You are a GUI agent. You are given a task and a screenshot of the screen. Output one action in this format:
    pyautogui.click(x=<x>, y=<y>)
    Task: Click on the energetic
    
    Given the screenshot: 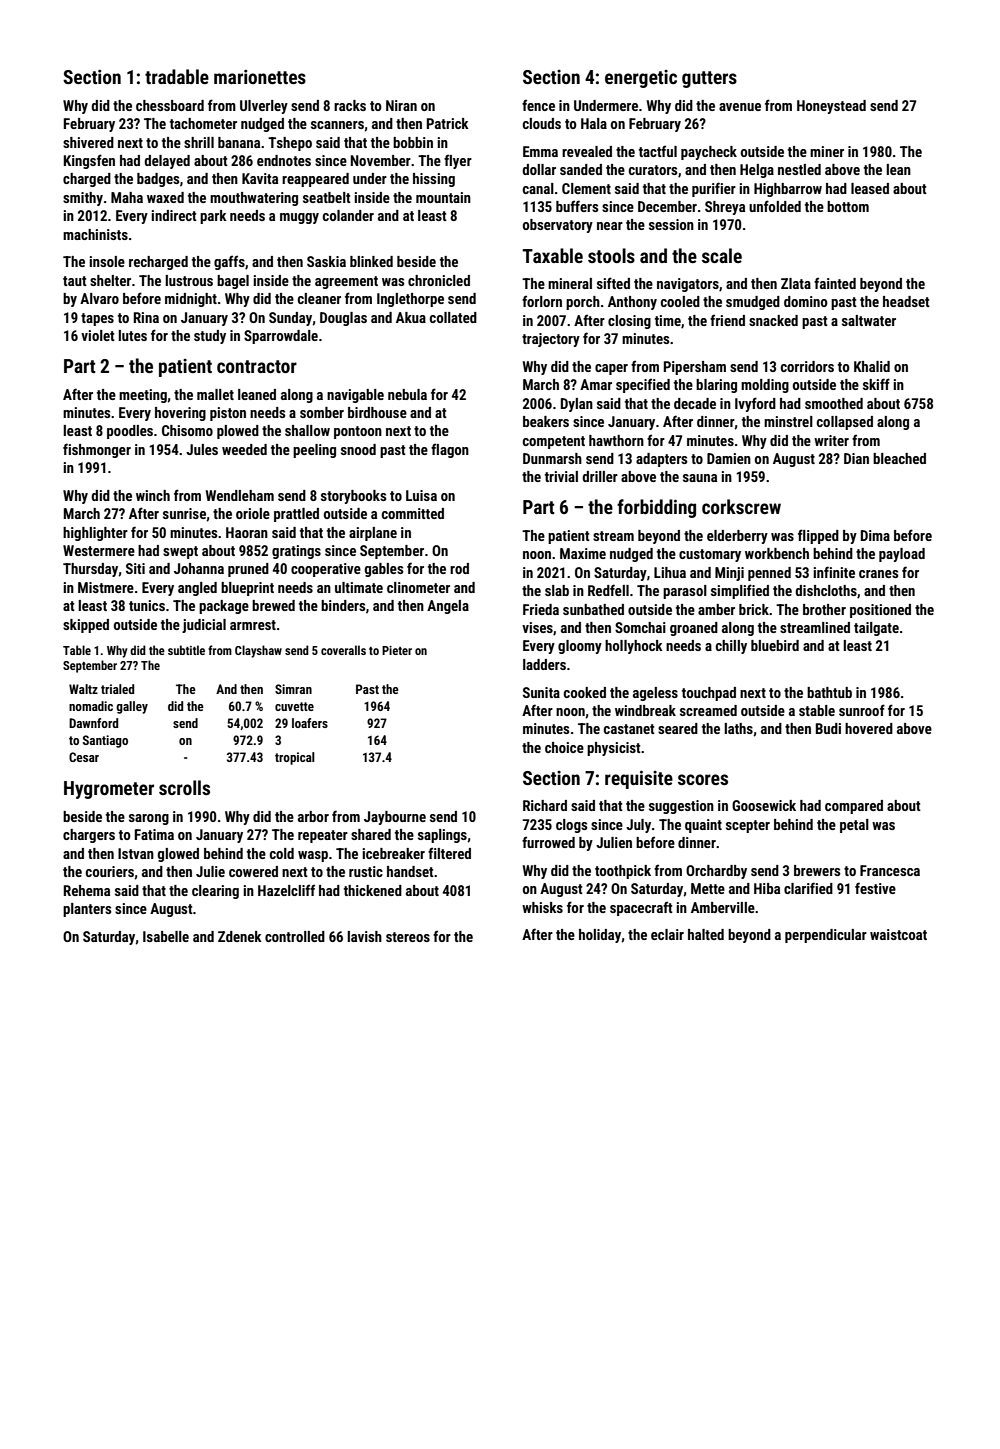 What is the action you would take?
    pyautogui.click(x=641, y=79)
